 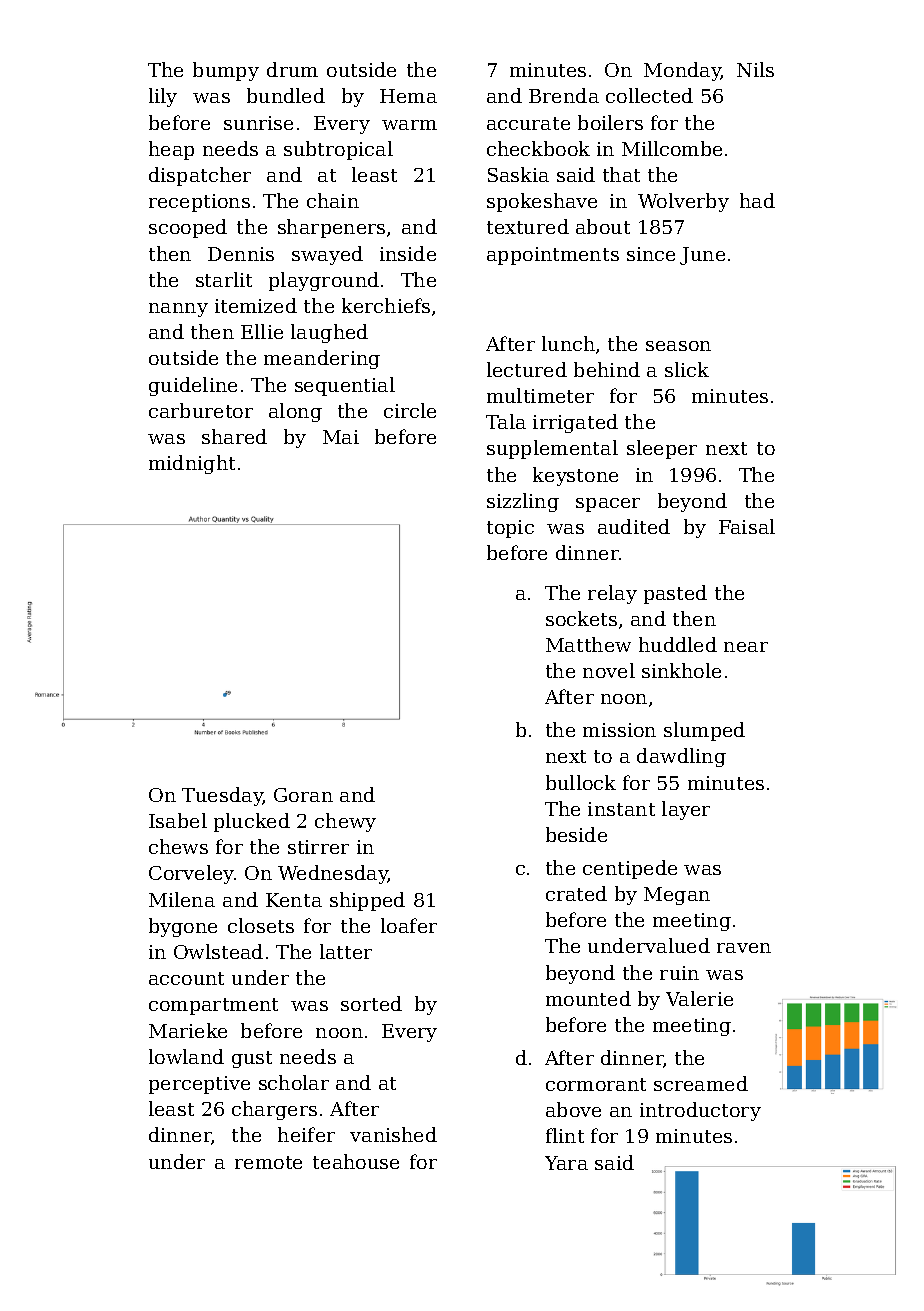 What do you see at coordinates (322, 359) in the screenshot?
I see `meandering` at bounding box center [322, 359].
